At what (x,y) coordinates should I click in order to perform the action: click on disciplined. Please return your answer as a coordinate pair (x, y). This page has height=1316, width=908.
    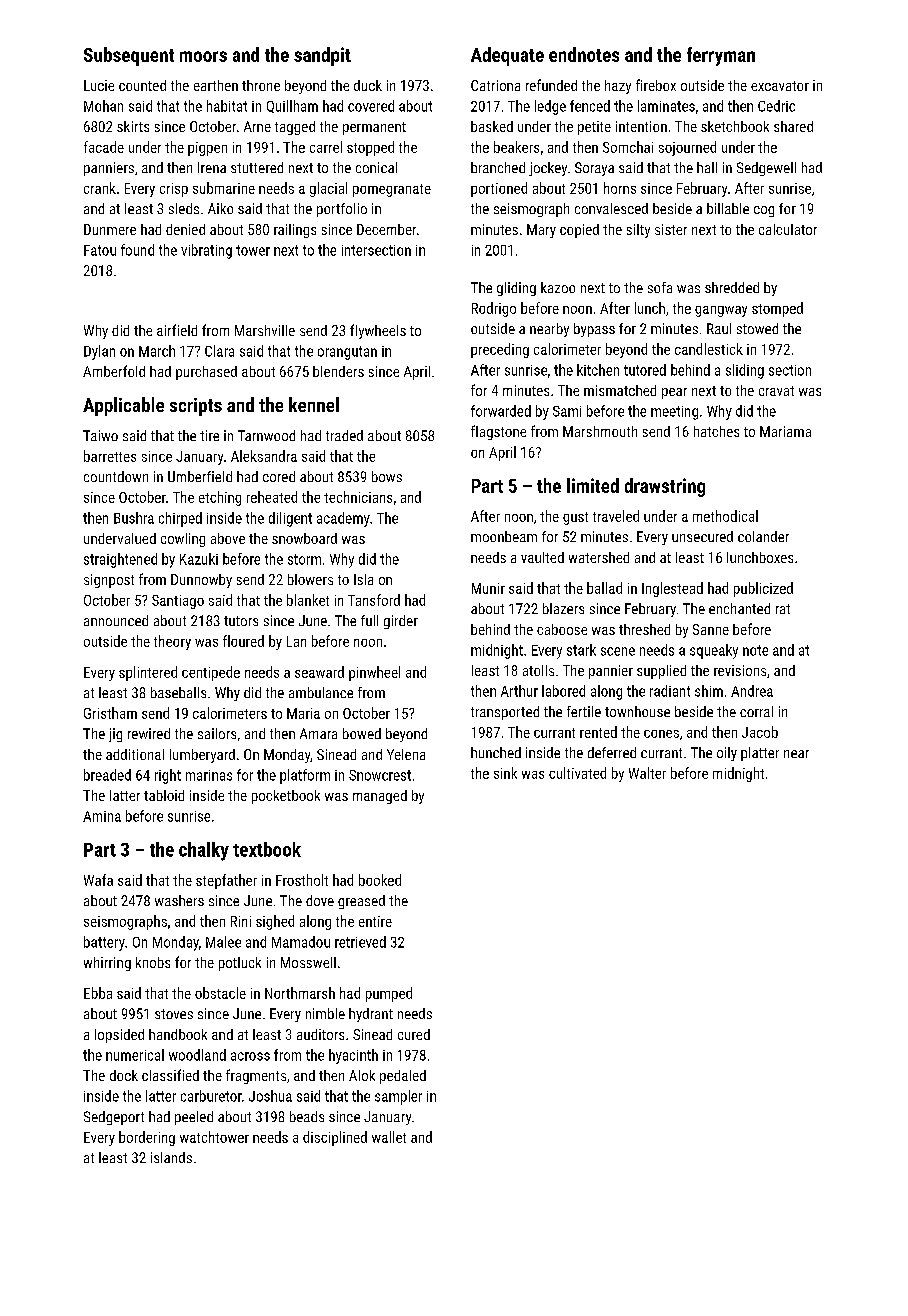
    Looking at the image, I should click on (335, 1138).
